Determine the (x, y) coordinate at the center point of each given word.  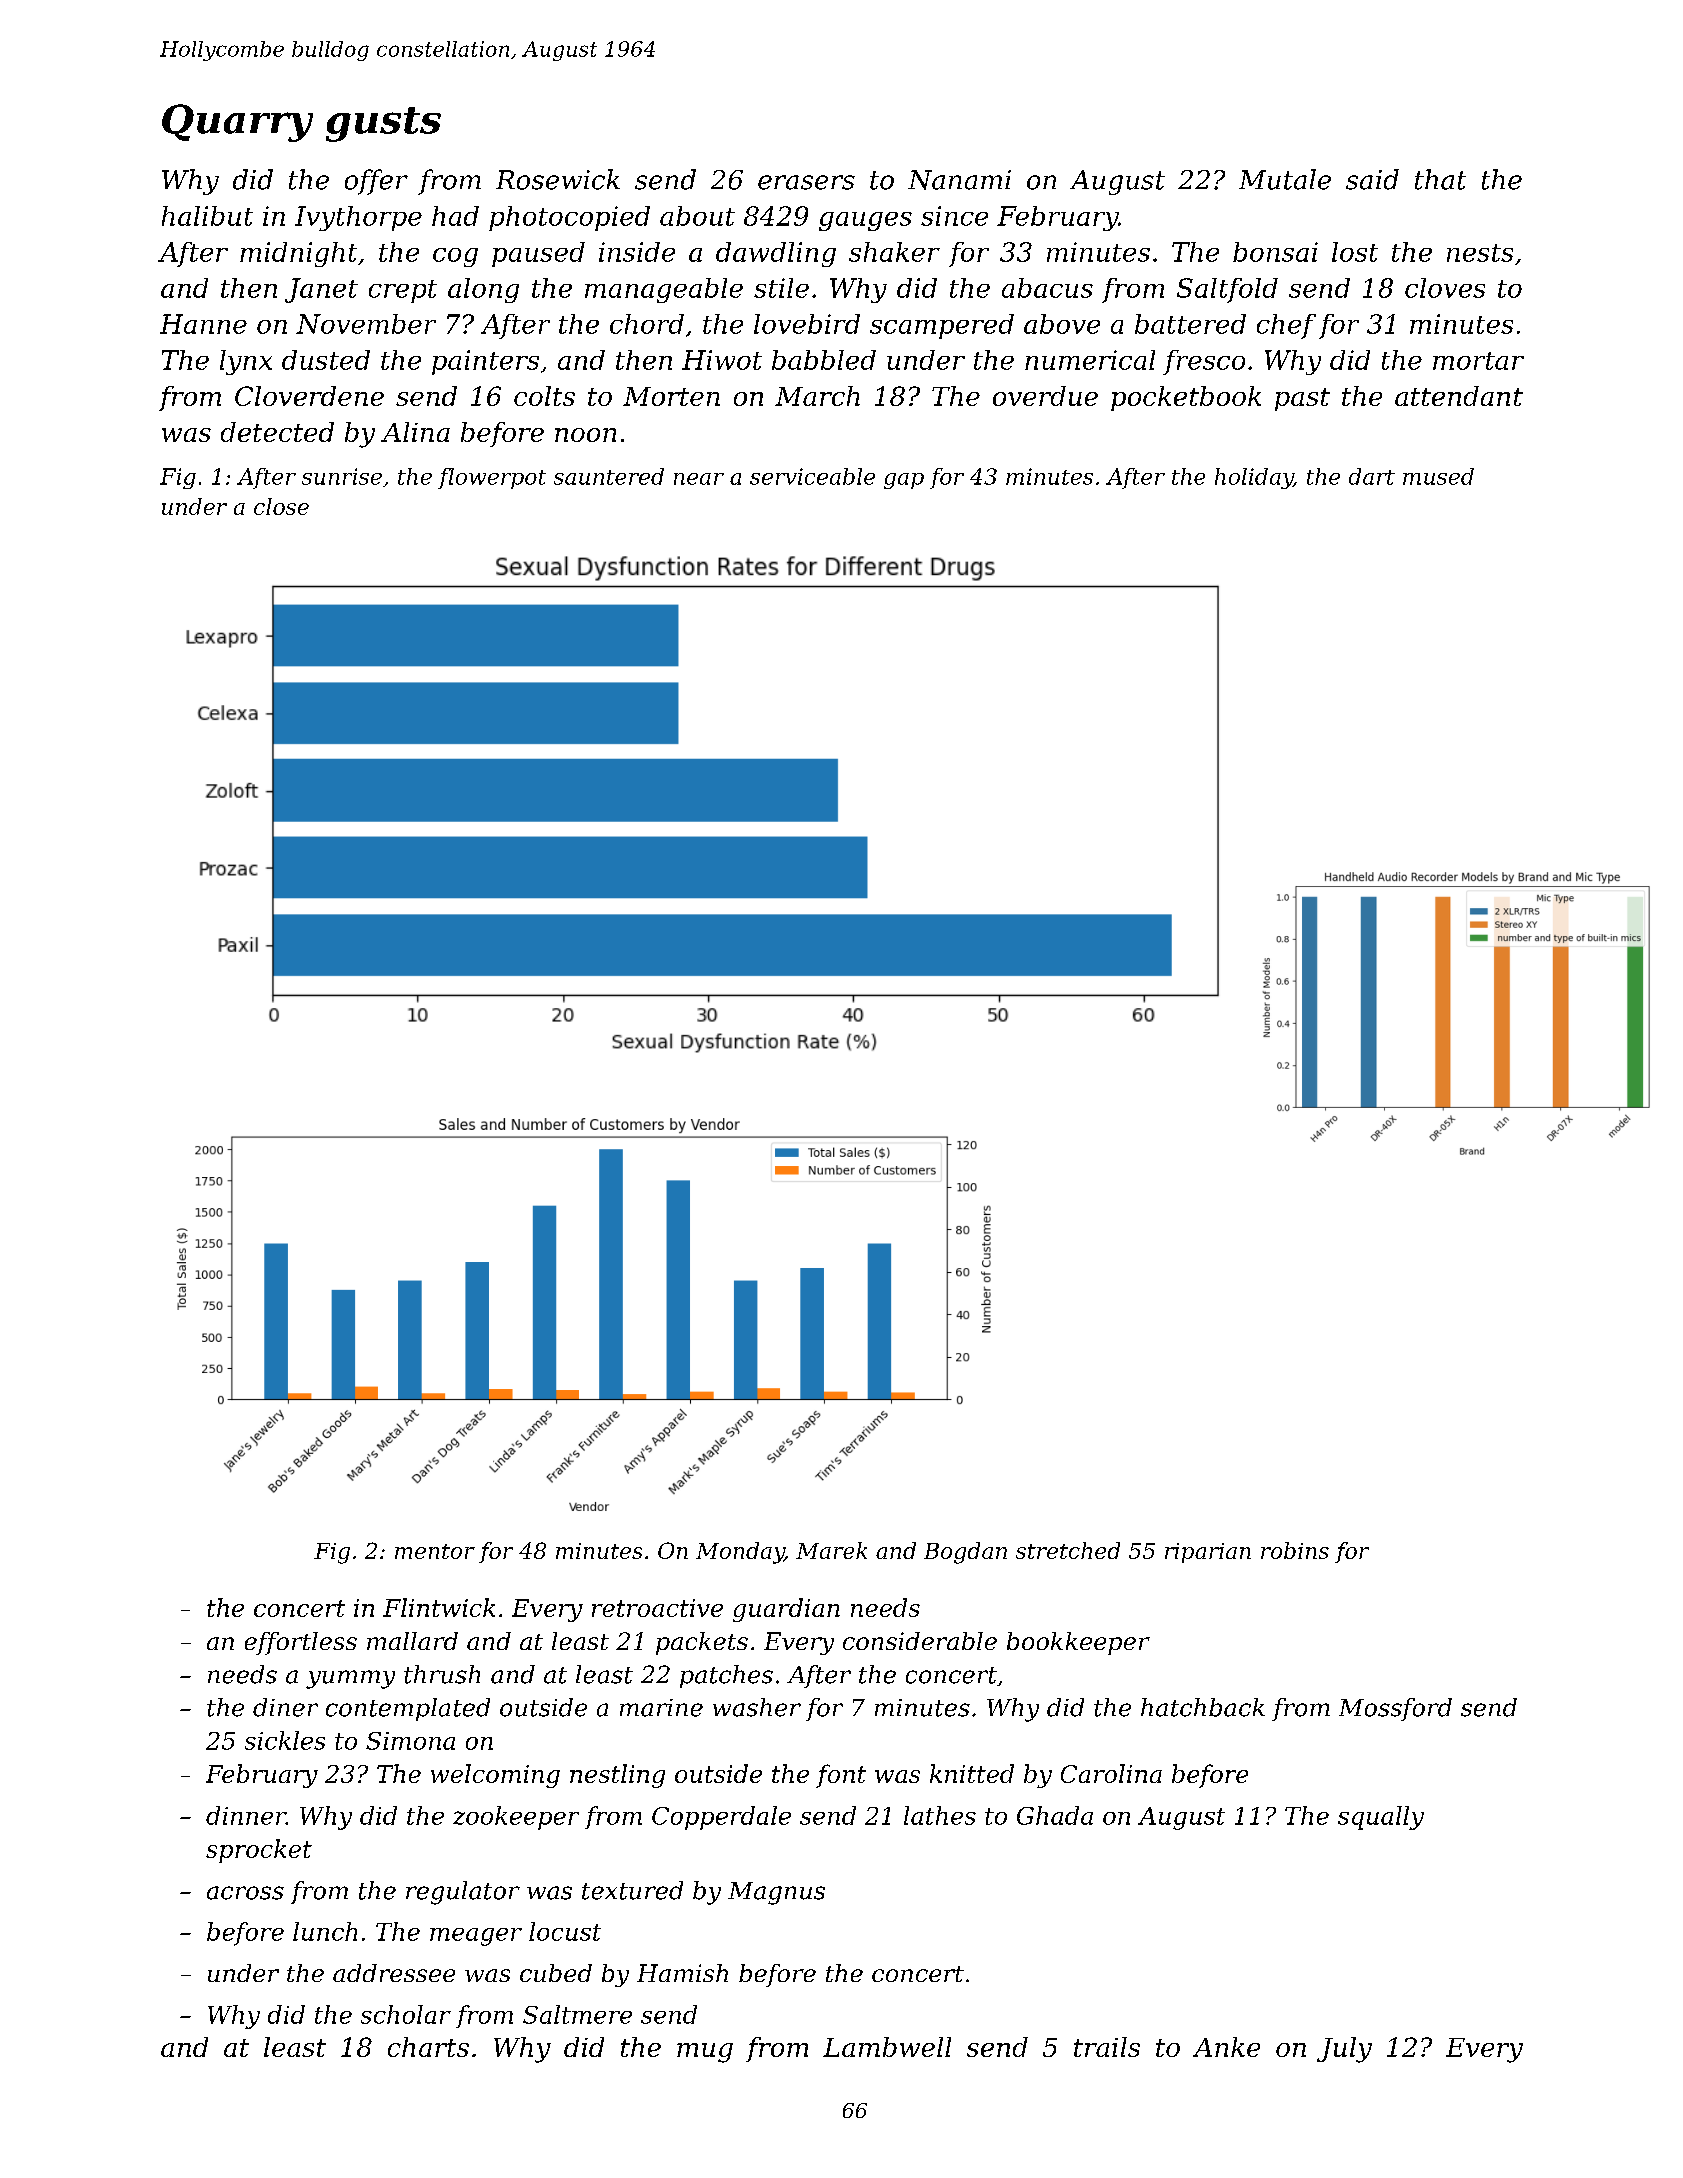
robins (1295, 1550)
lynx (246, 362)
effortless (301, 1643)
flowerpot (492, 478)
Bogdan (965, 1553)
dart (1372, 476)
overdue (1045, 396)
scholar (406, 2014)
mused (1438, 476)
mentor (435, 1551)
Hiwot (722, 360)
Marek (831, 1550)
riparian (1208, 1553)
